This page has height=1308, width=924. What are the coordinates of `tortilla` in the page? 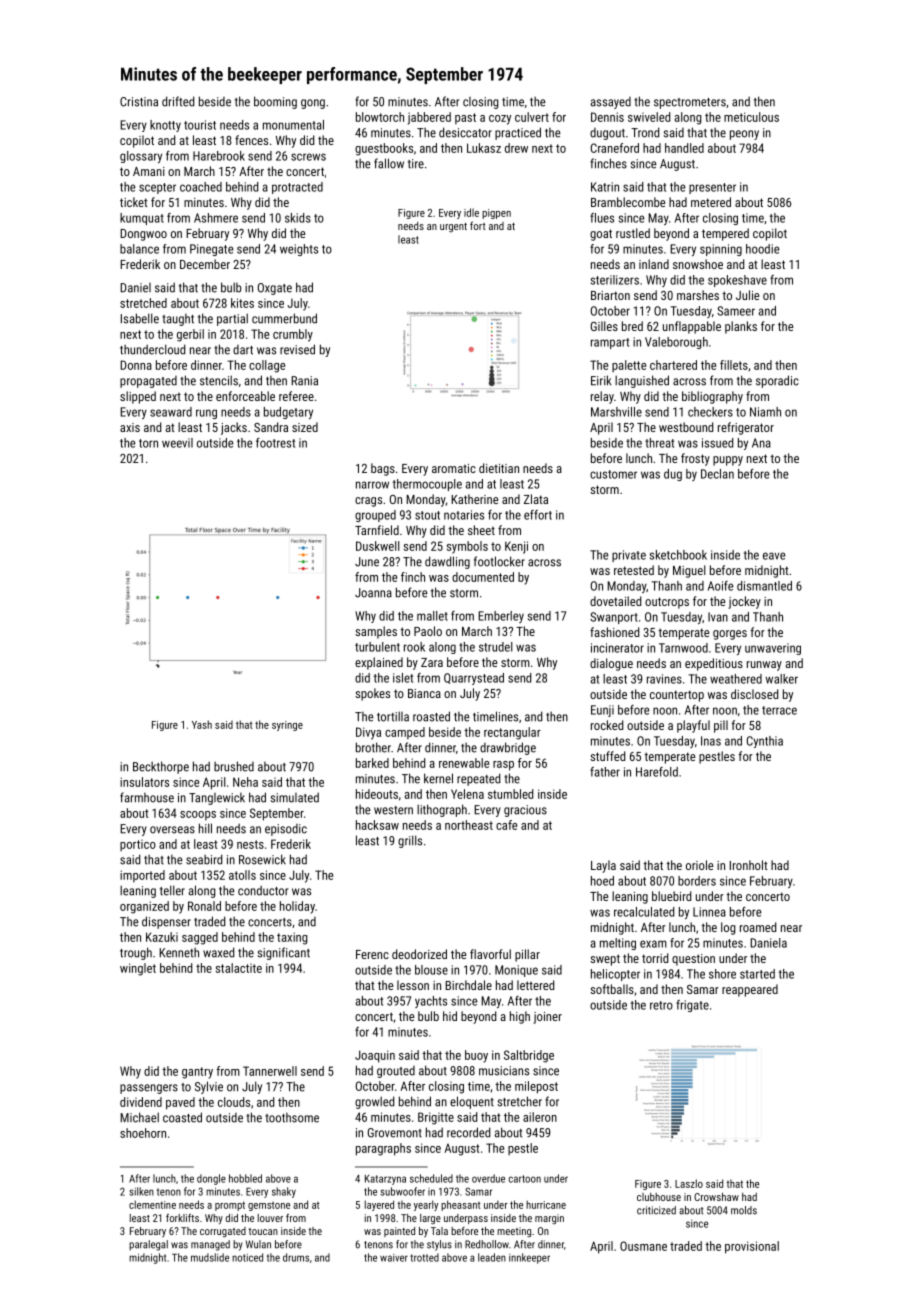 It's located at (393, 716).
